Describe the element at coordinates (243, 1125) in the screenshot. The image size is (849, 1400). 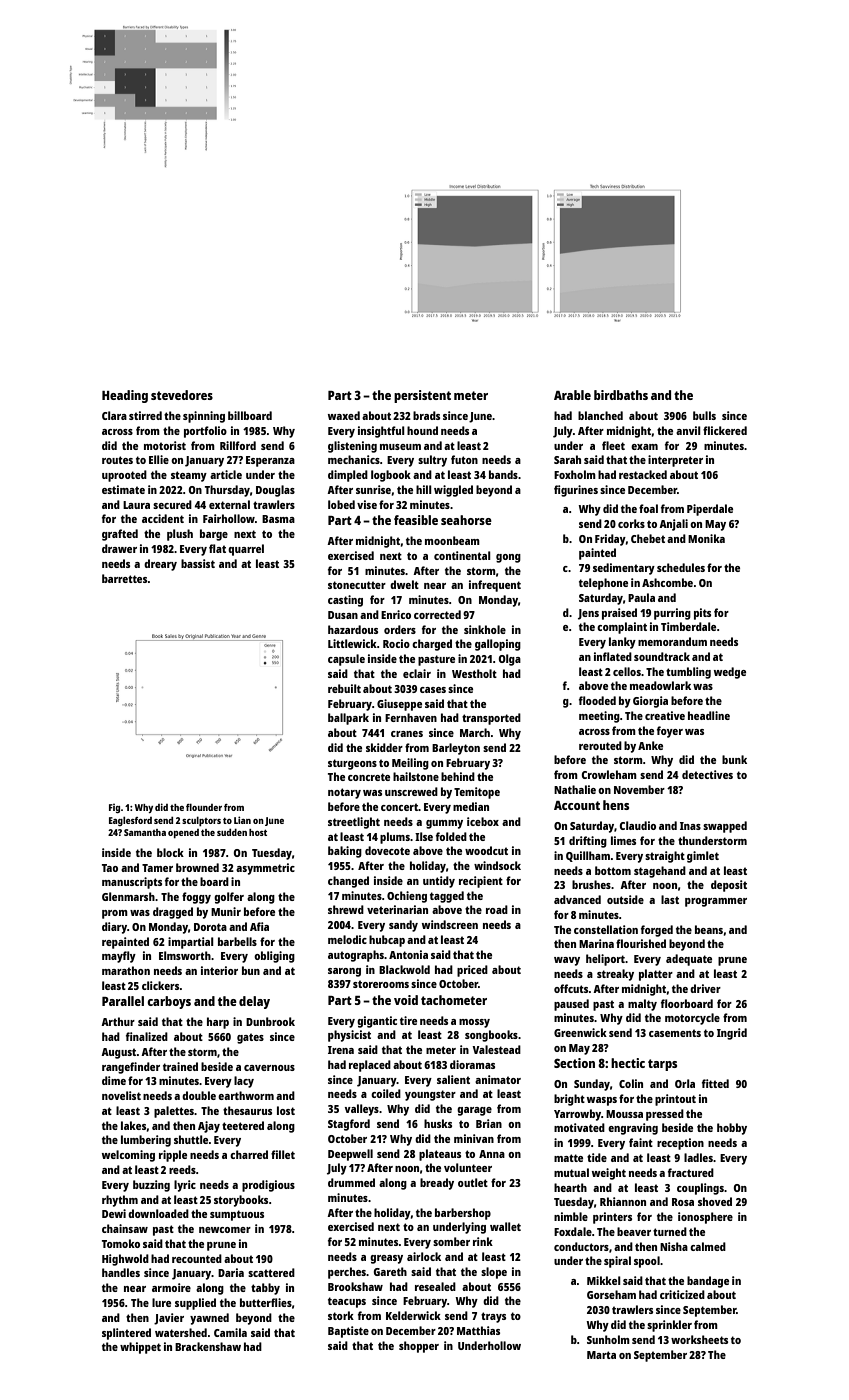
I see `teetered` at that location.
